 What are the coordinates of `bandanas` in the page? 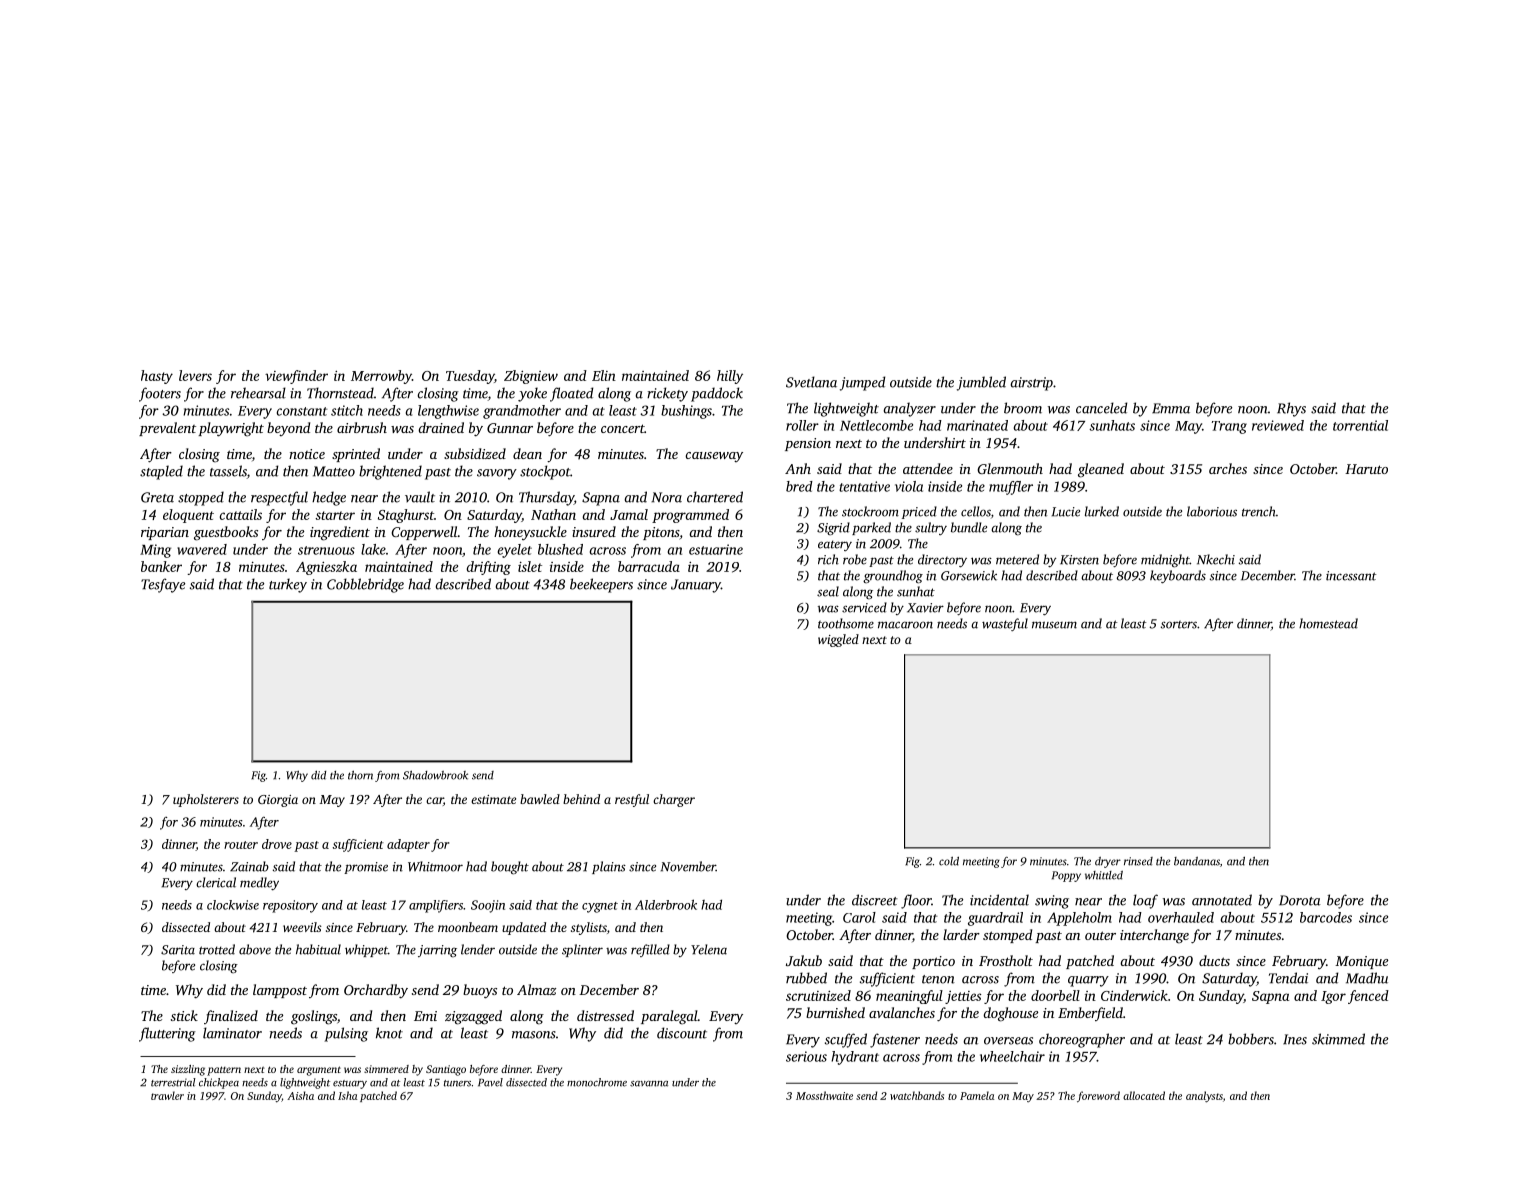 It's located at (1197, 861).
